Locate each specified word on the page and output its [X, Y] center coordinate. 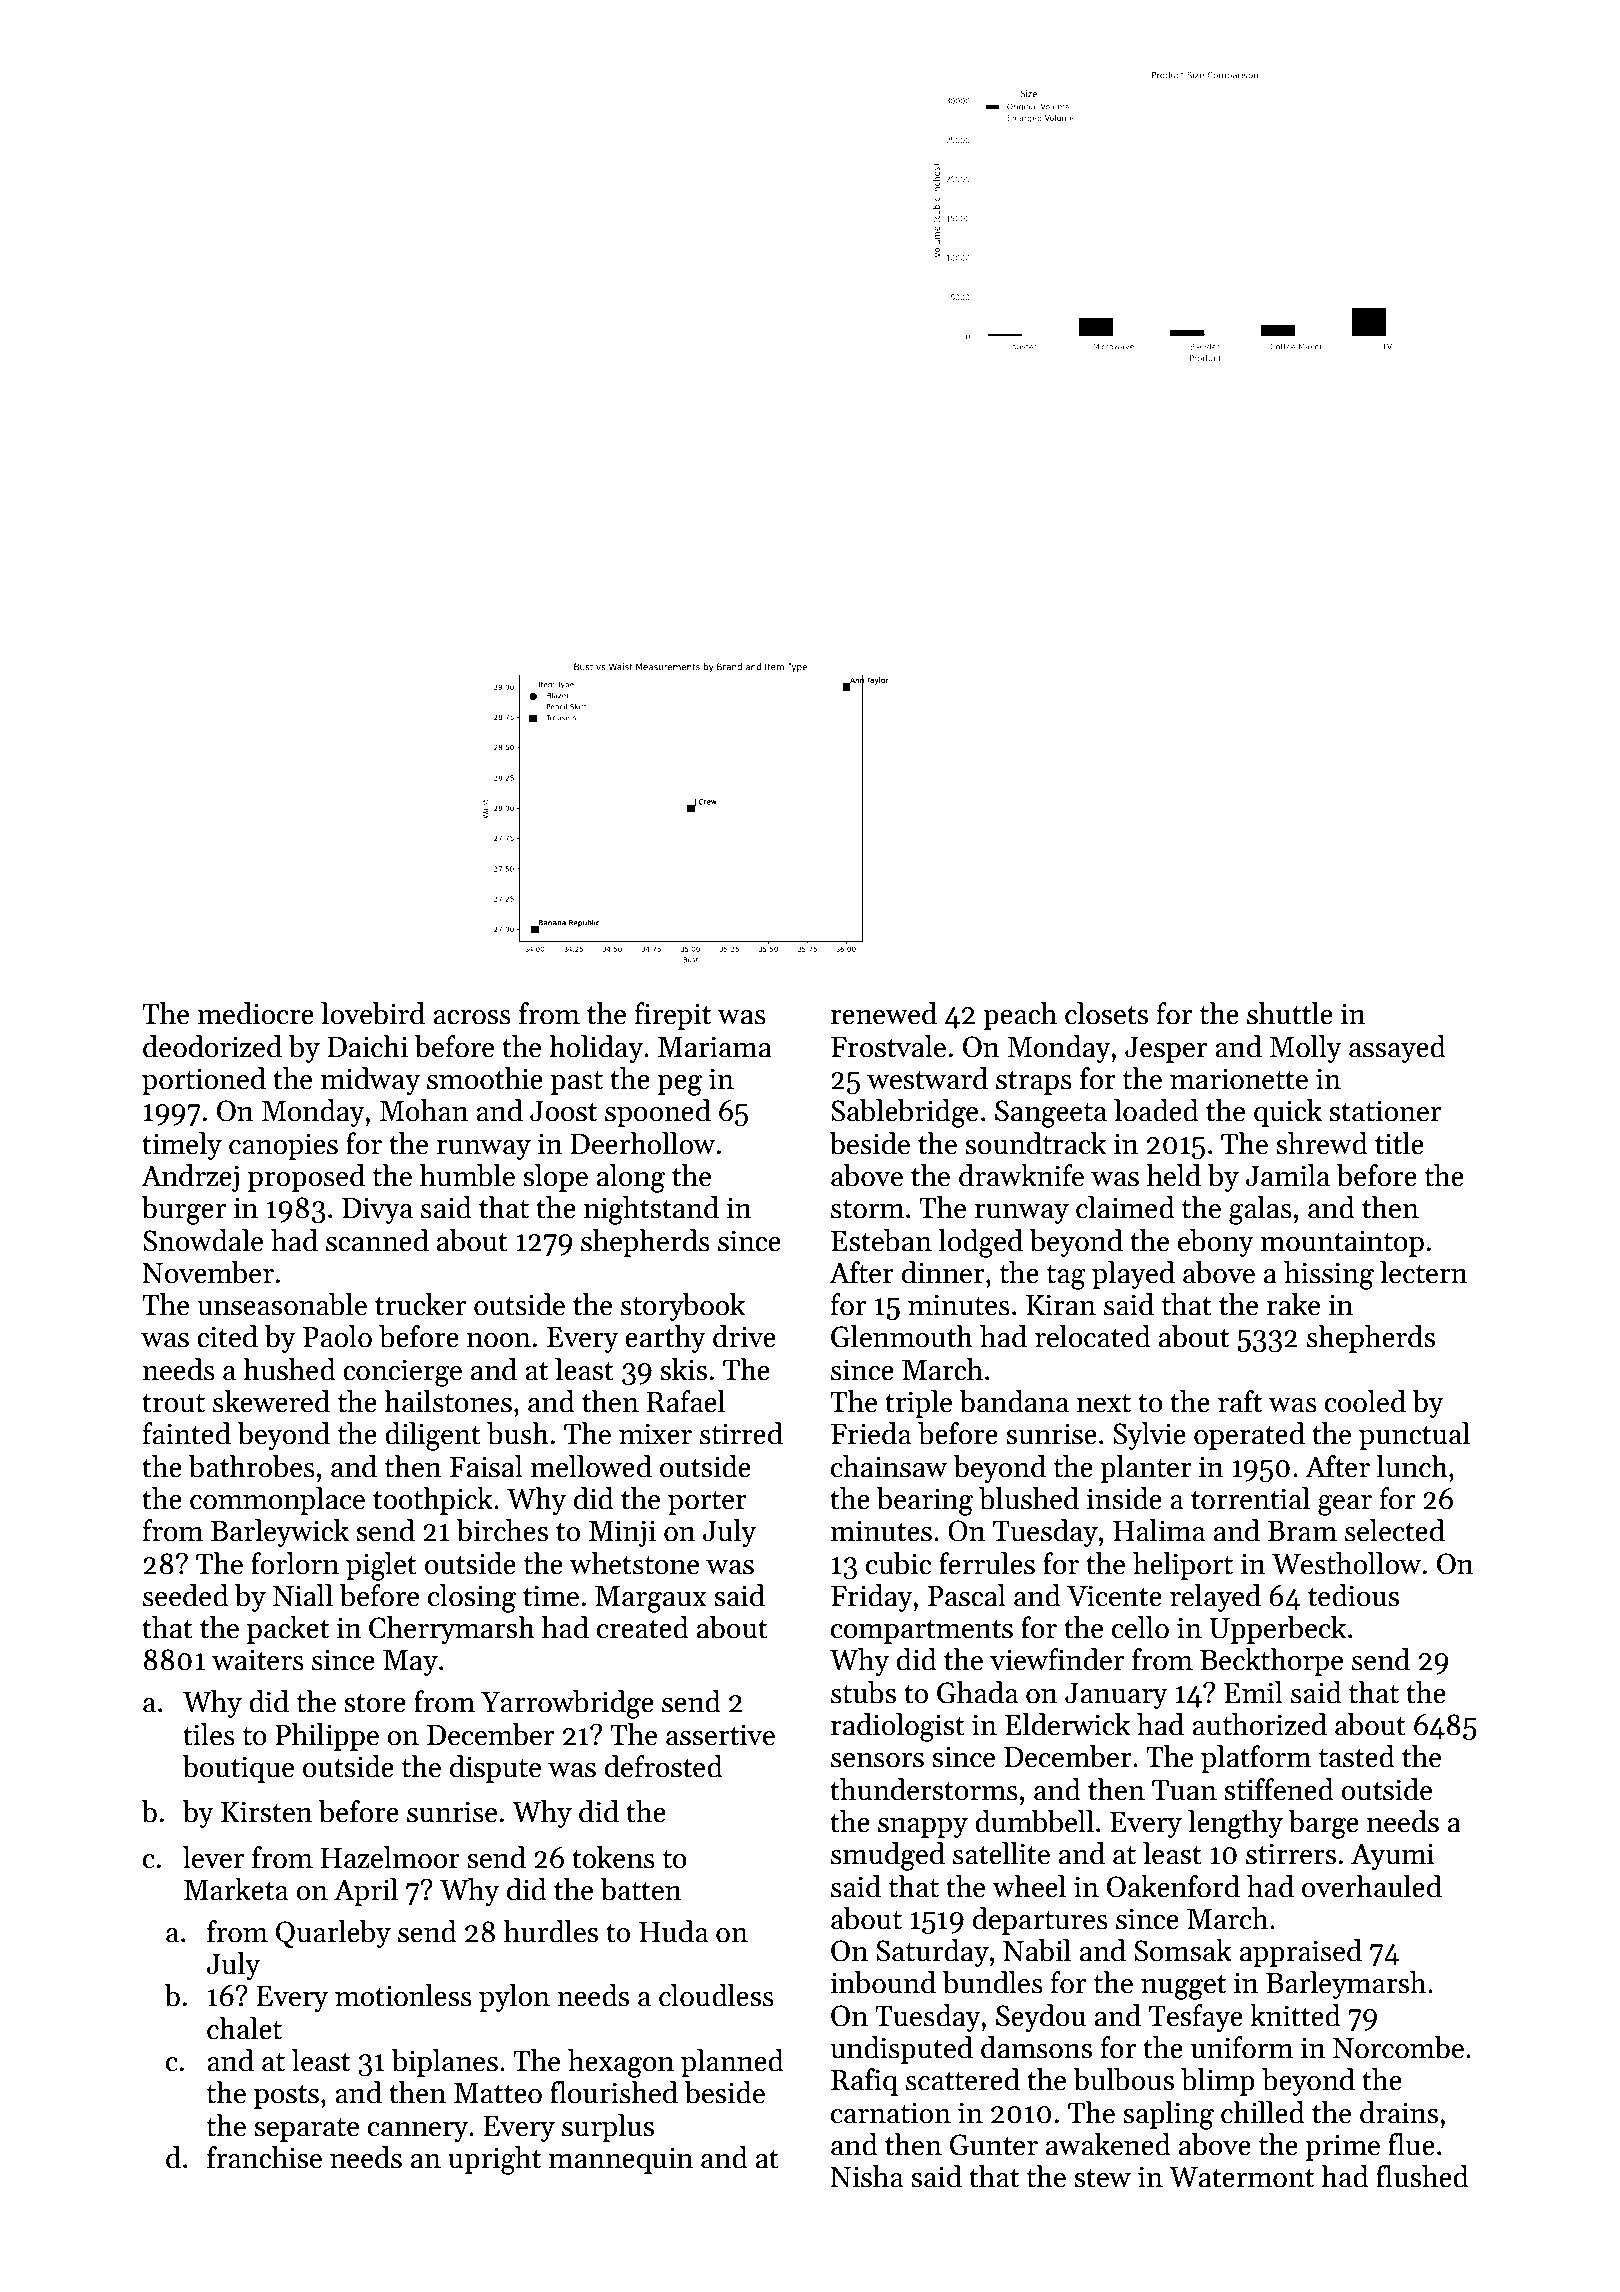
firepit [673, 1016]
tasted [1357, 1756]
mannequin [621, 2160]
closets [1106, 1013]
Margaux [651, 1599]
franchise [264, 2157]
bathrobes [252, 1466]
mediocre [255, 1013]
